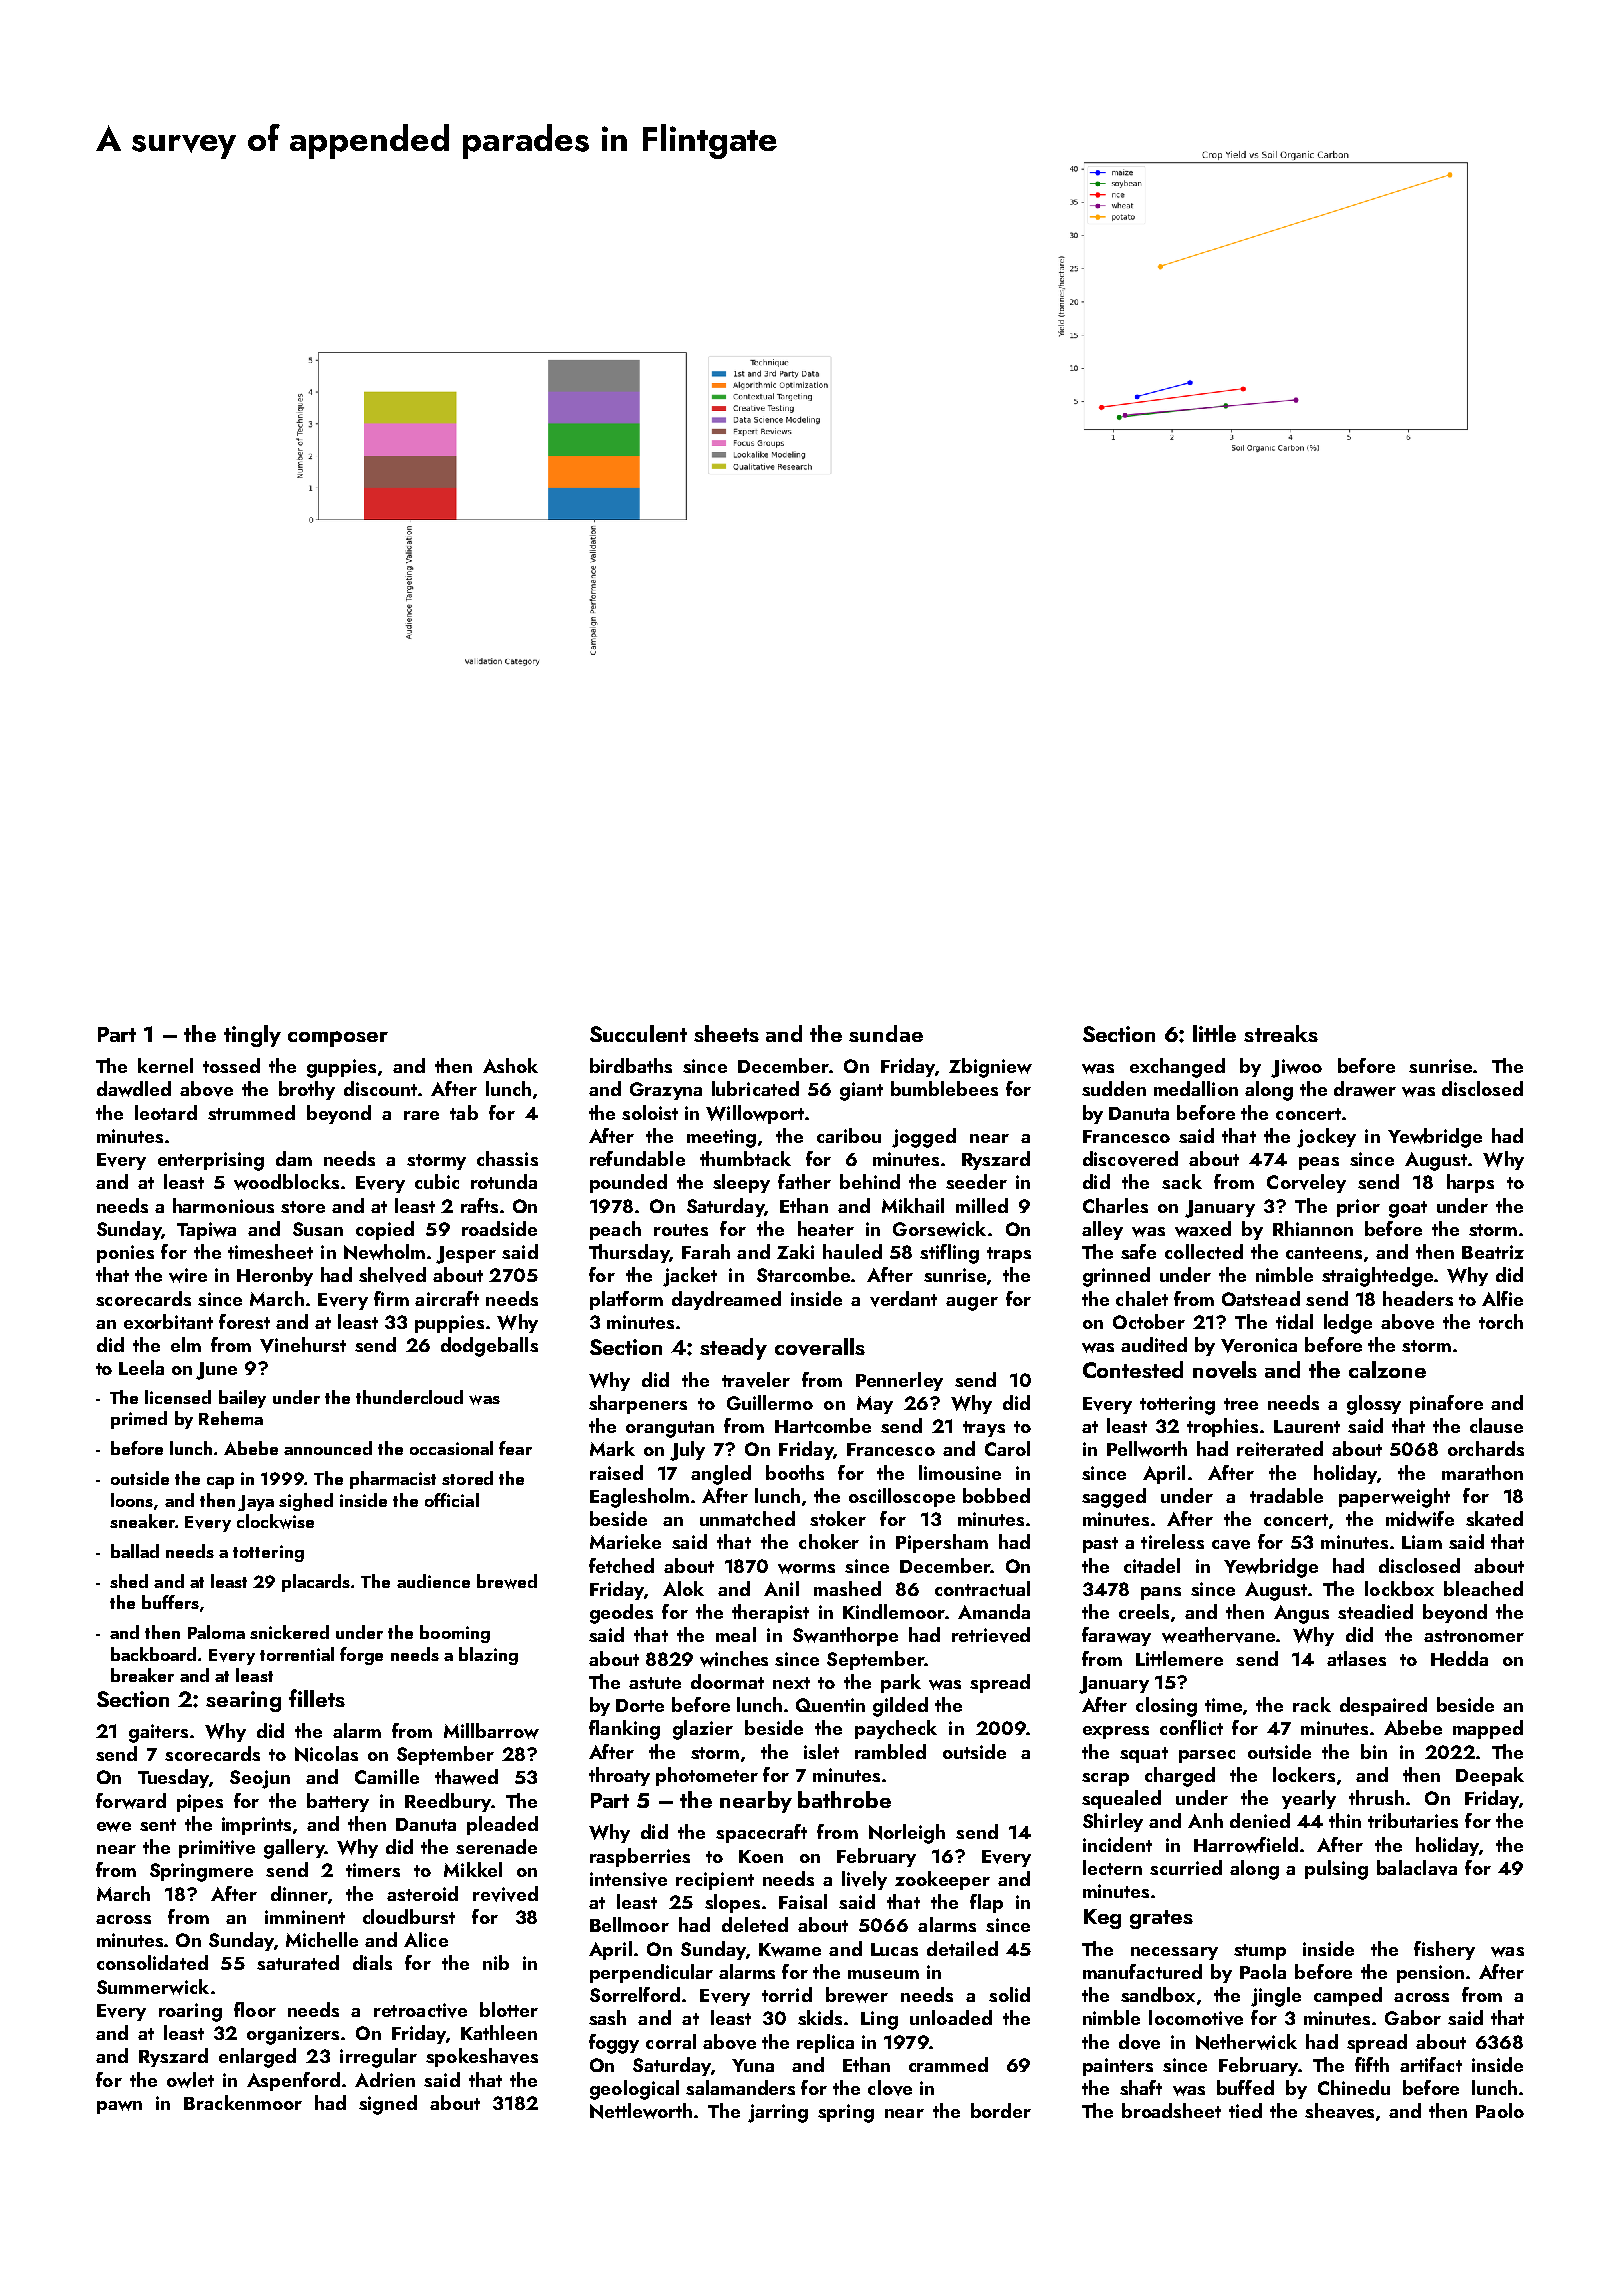 The width and height of the image is (1620, 2292). Describe the element at coordinates (420, 2010) in the image. I see `retroactive` at that location.
